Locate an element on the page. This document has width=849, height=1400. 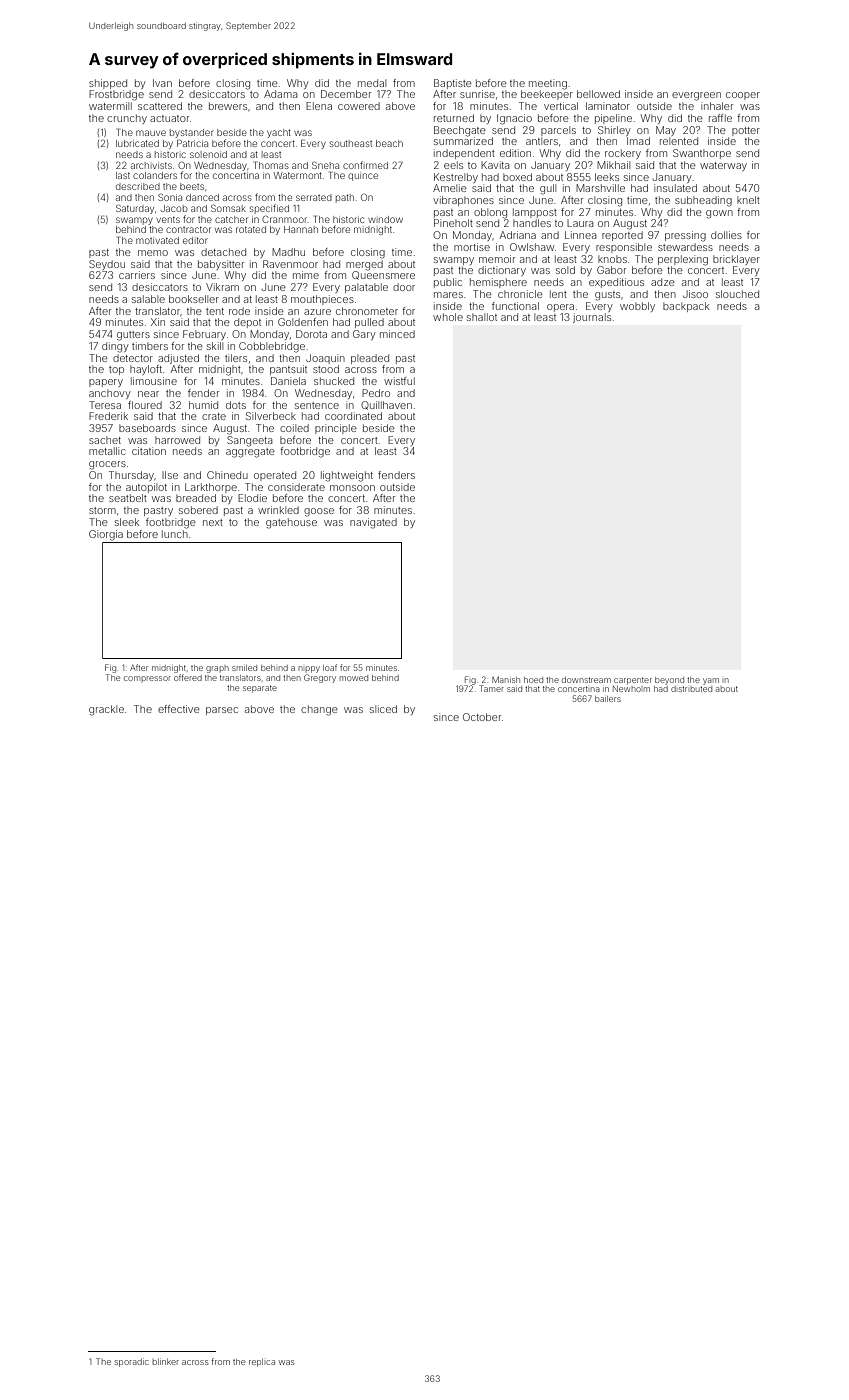
dollies is located at coordinates (726, 235).
